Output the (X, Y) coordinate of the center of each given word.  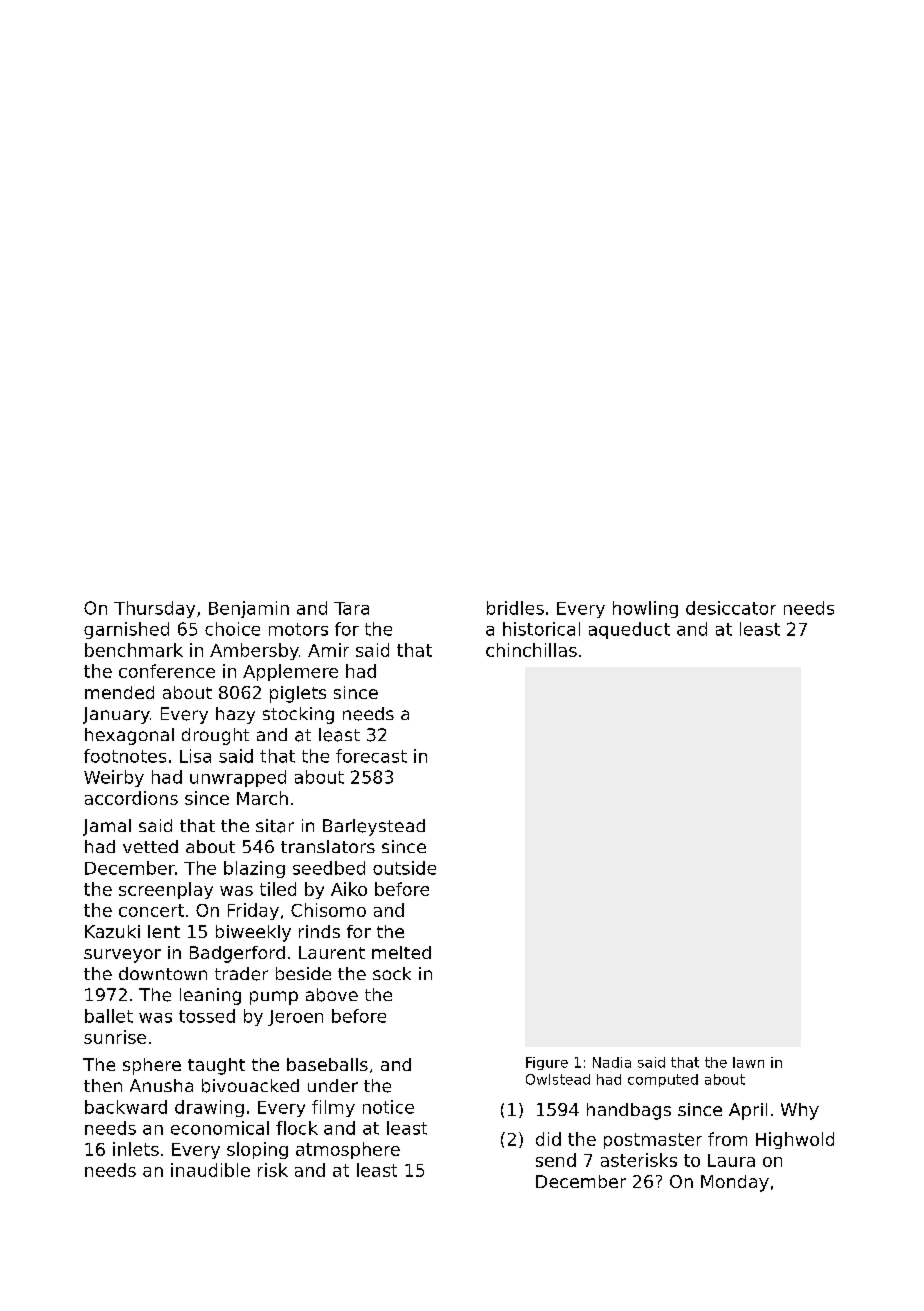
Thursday (154, 609)
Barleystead (374, 827)
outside (404, 868)
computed (663, 1080)
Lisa (195, 756)
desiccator (731, 608)
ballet (109, 1016)
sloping (257, 1150)
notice (388, 1107)
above (332, 995)
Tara (351, 608)
